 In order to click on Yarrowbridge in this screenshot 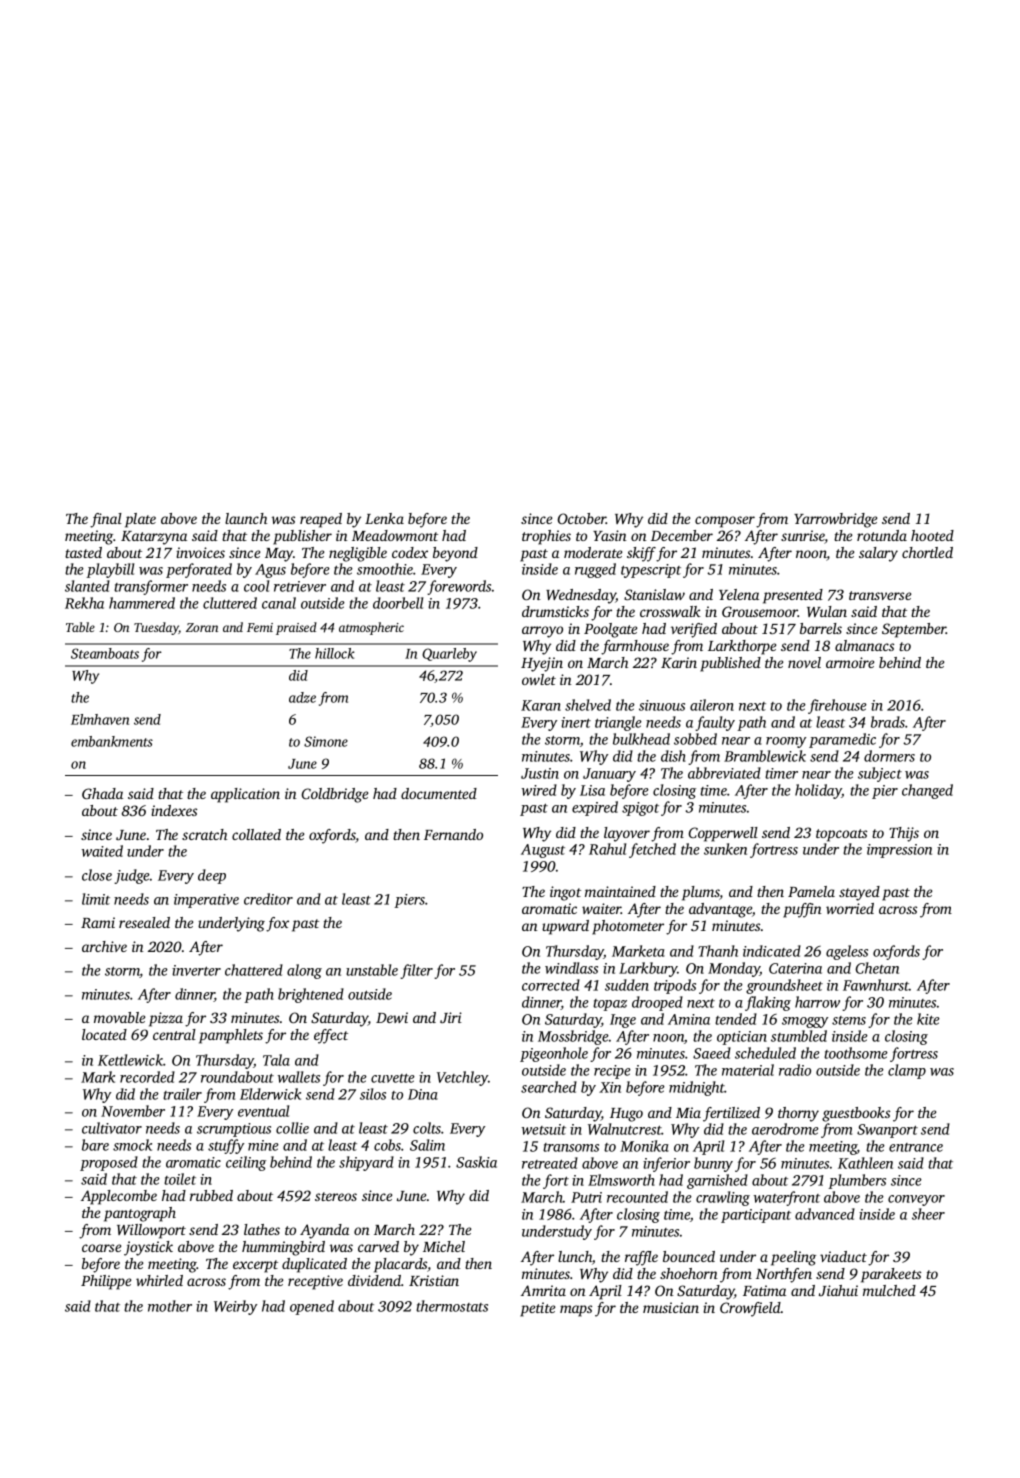, I will do `click(835, 520)`.
